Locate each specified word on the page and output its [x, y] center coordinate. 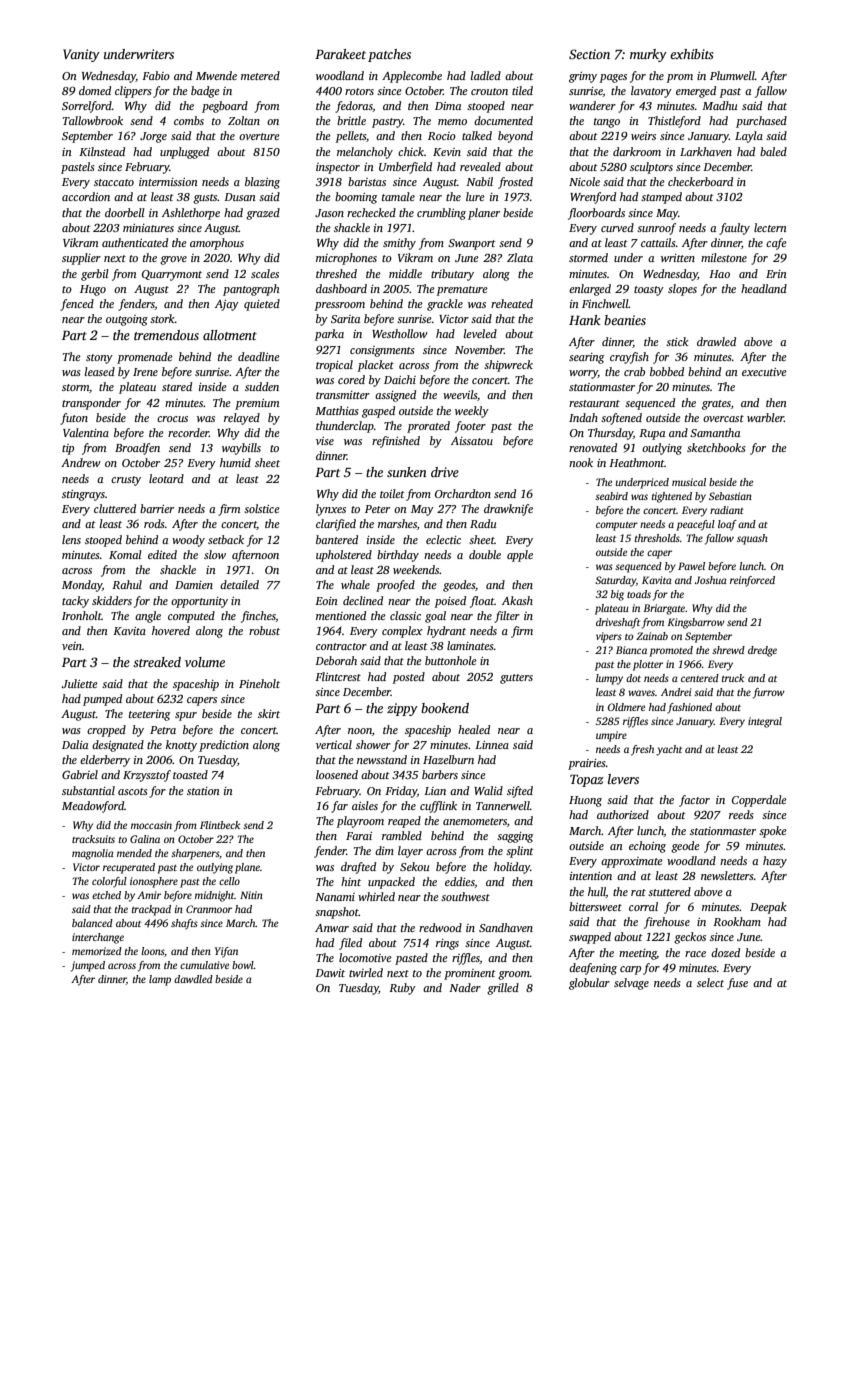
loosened [337, 774]
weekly [472, 412]
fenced [77, 305]
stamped [661, 198]
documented [503, 120]
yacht [669, 750]
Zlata [520, 257]
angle [148, 617]
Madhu [719, 105]
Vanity [81, 55]
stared [177, 386]
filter [507, 617]
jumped [88, 966]
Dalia [75, 744]
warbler [765, 417]
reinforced [752, 581]
